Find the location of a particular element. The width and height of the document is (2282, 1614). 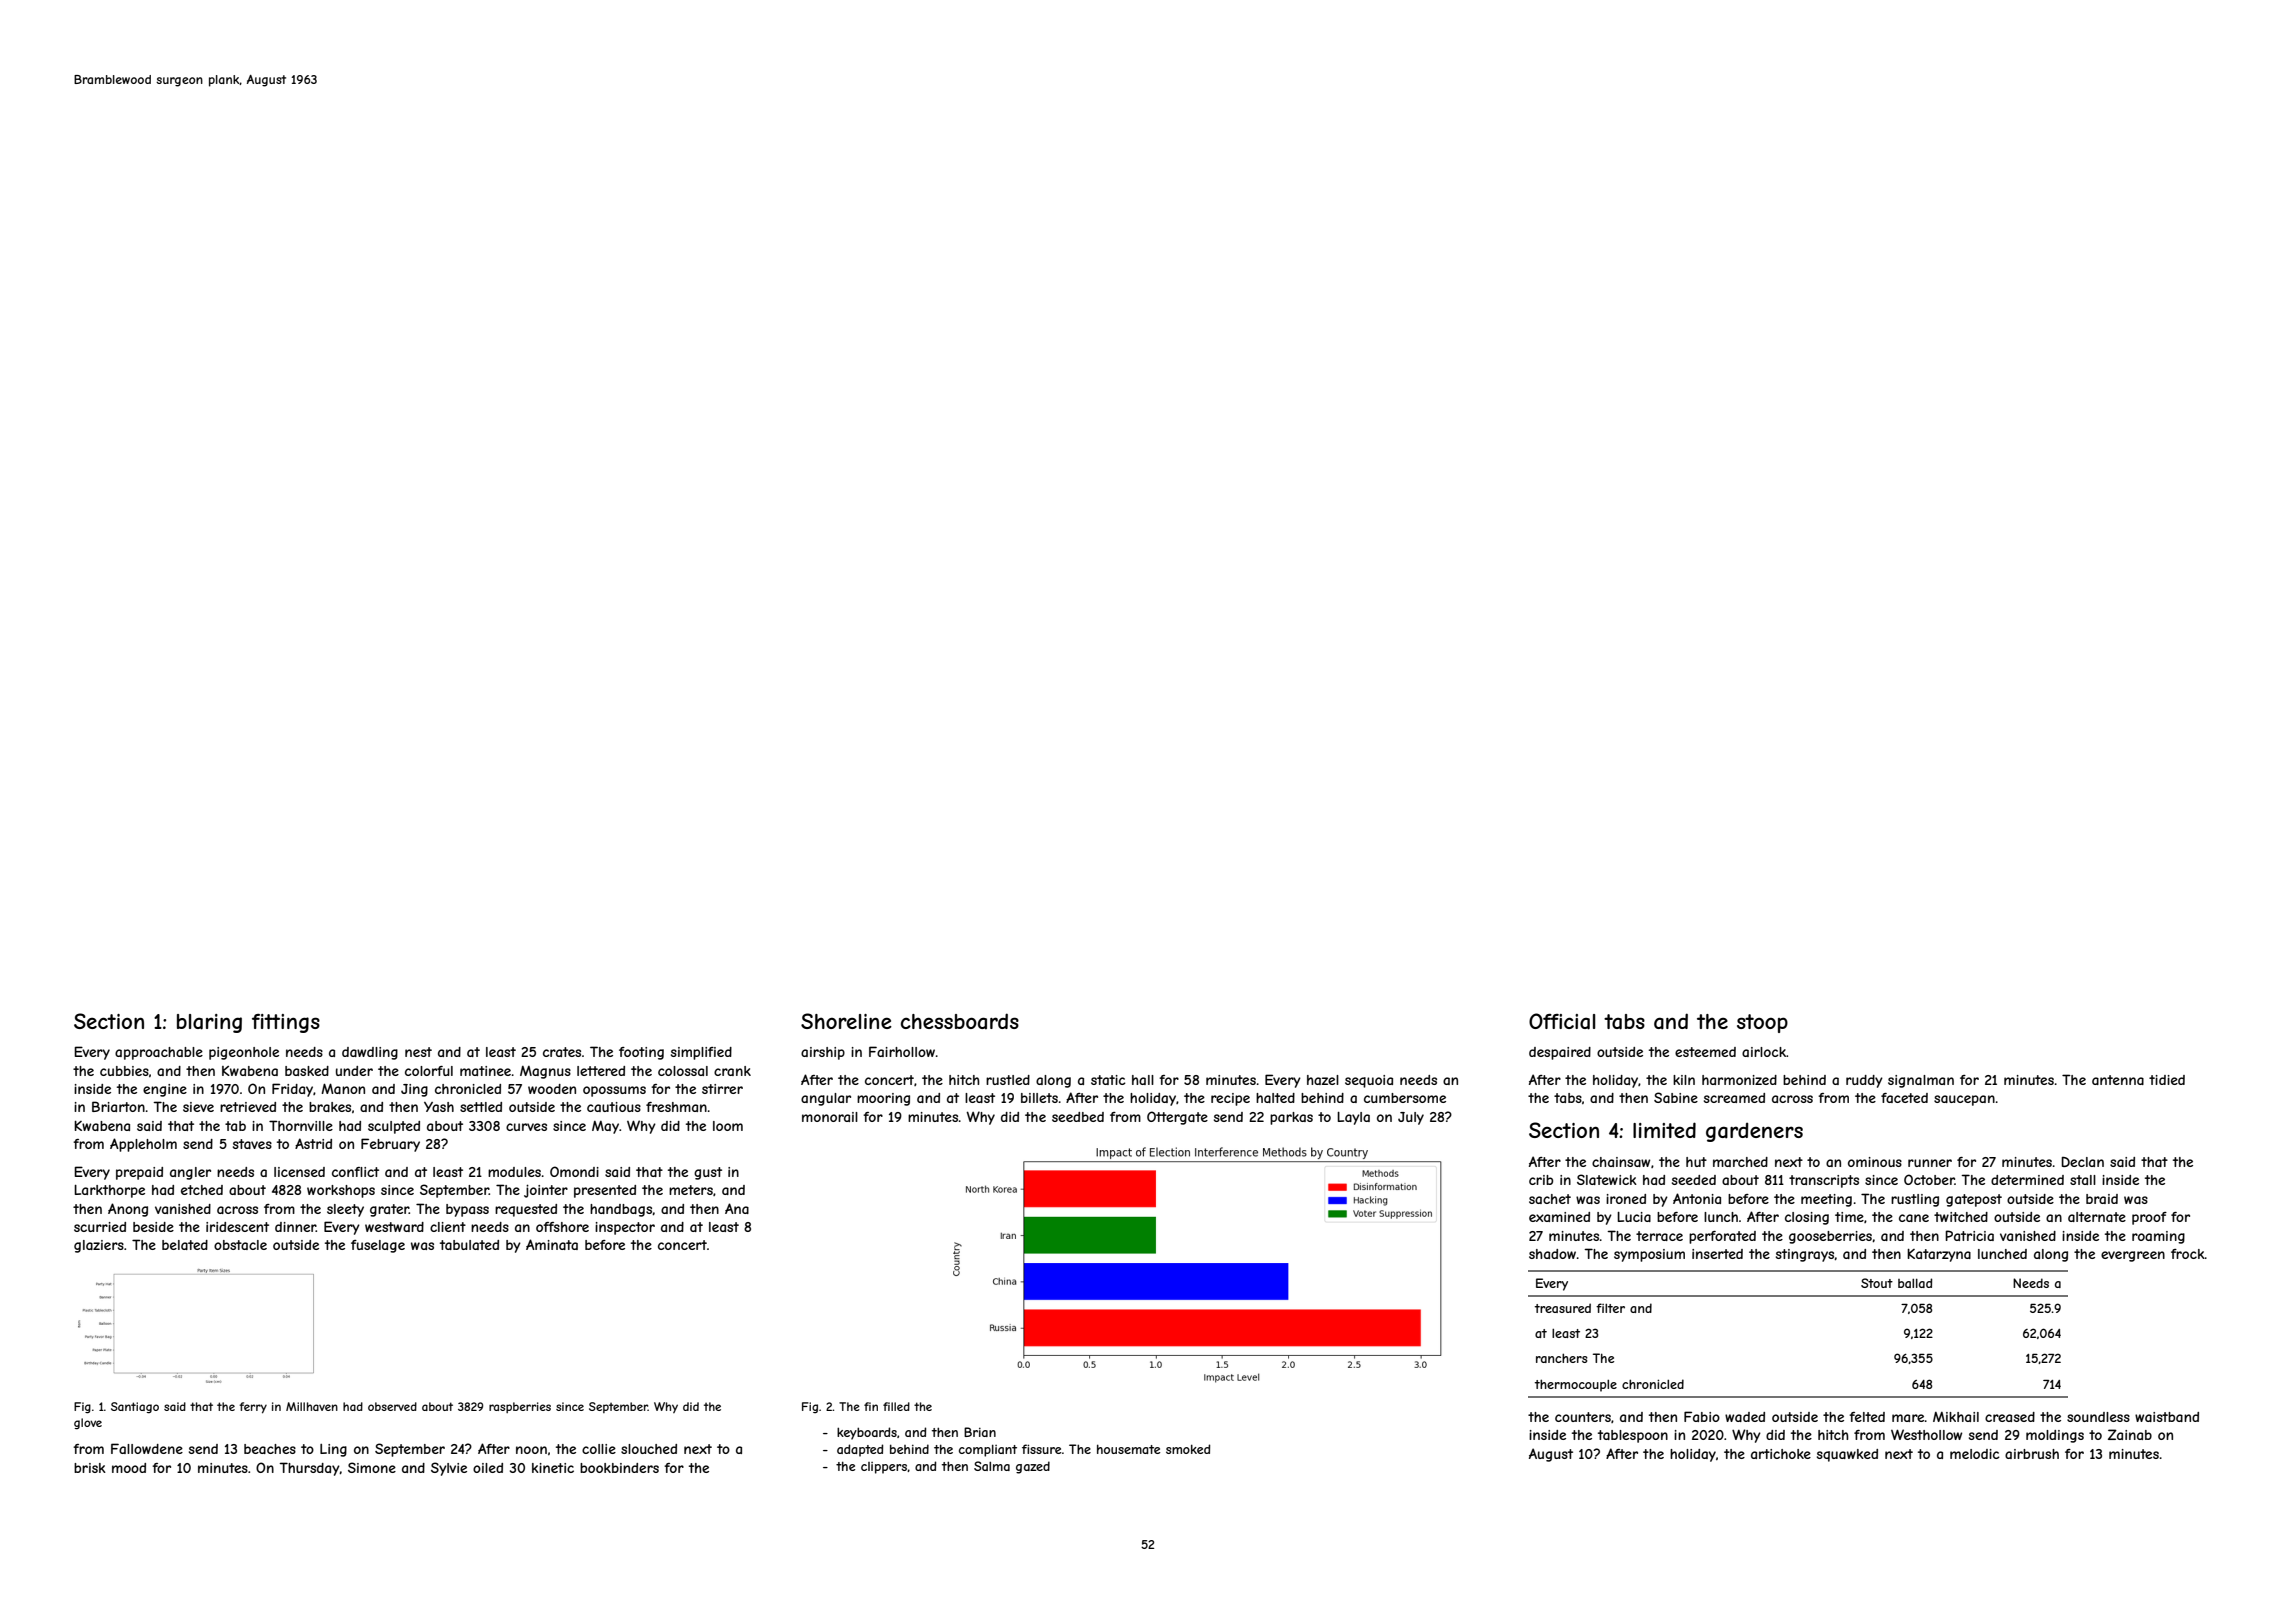

gazed is located at coordinates (1033, 1467).
